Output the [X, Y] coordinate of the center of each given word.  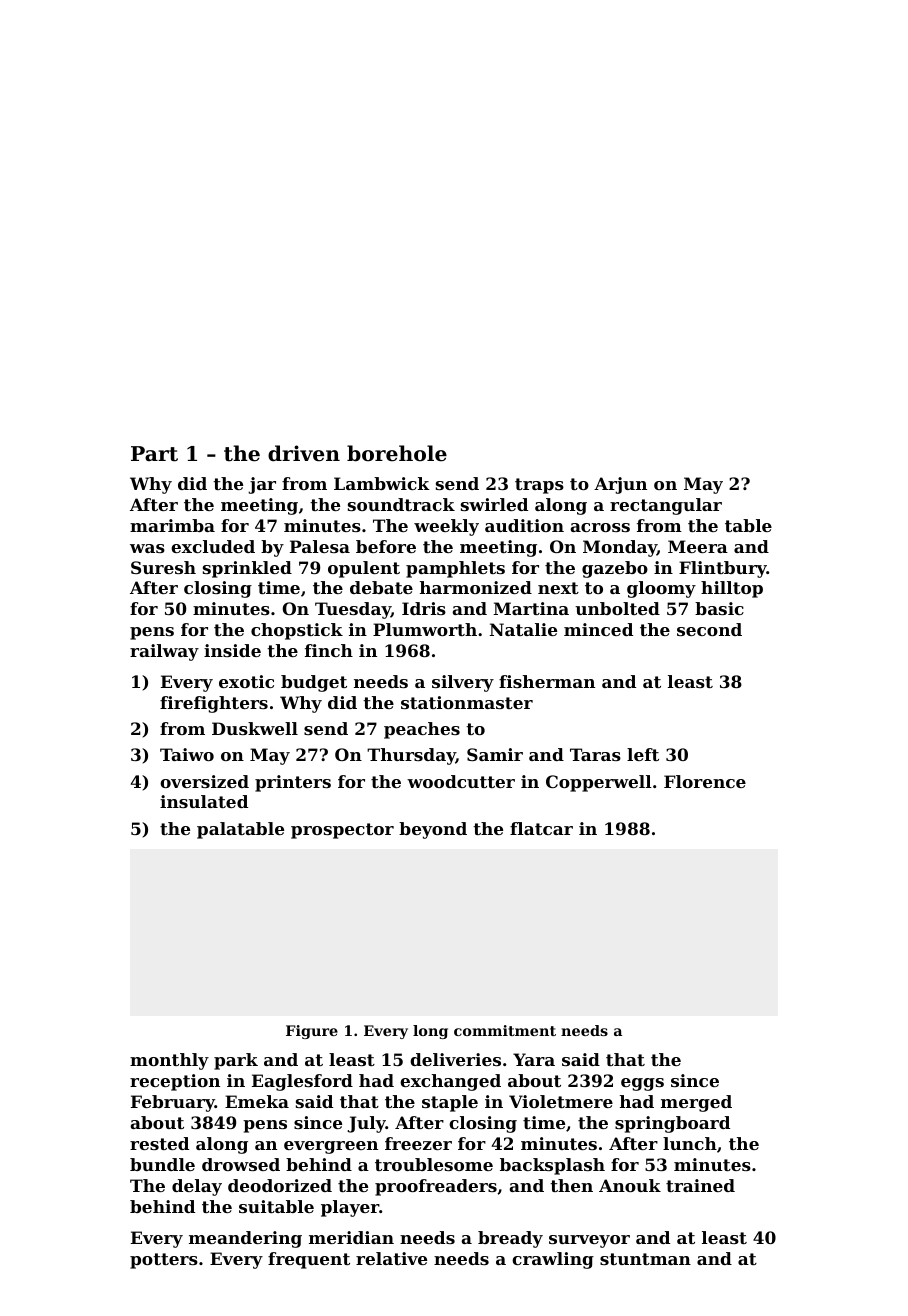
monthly [169, 1061]
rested [159, 1143]
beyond [433, 830]
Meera [698, 546]
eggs [642, 1084]
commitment [505, 1030]
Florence [705, 781]
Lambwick [382, 483]
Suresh [163, 567]
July [367, 1124]
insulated [204, 801]
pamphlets [455, 569]
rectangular [666, 506]
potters [164, 1261]
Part [154, 454]
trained [700, 1185]
